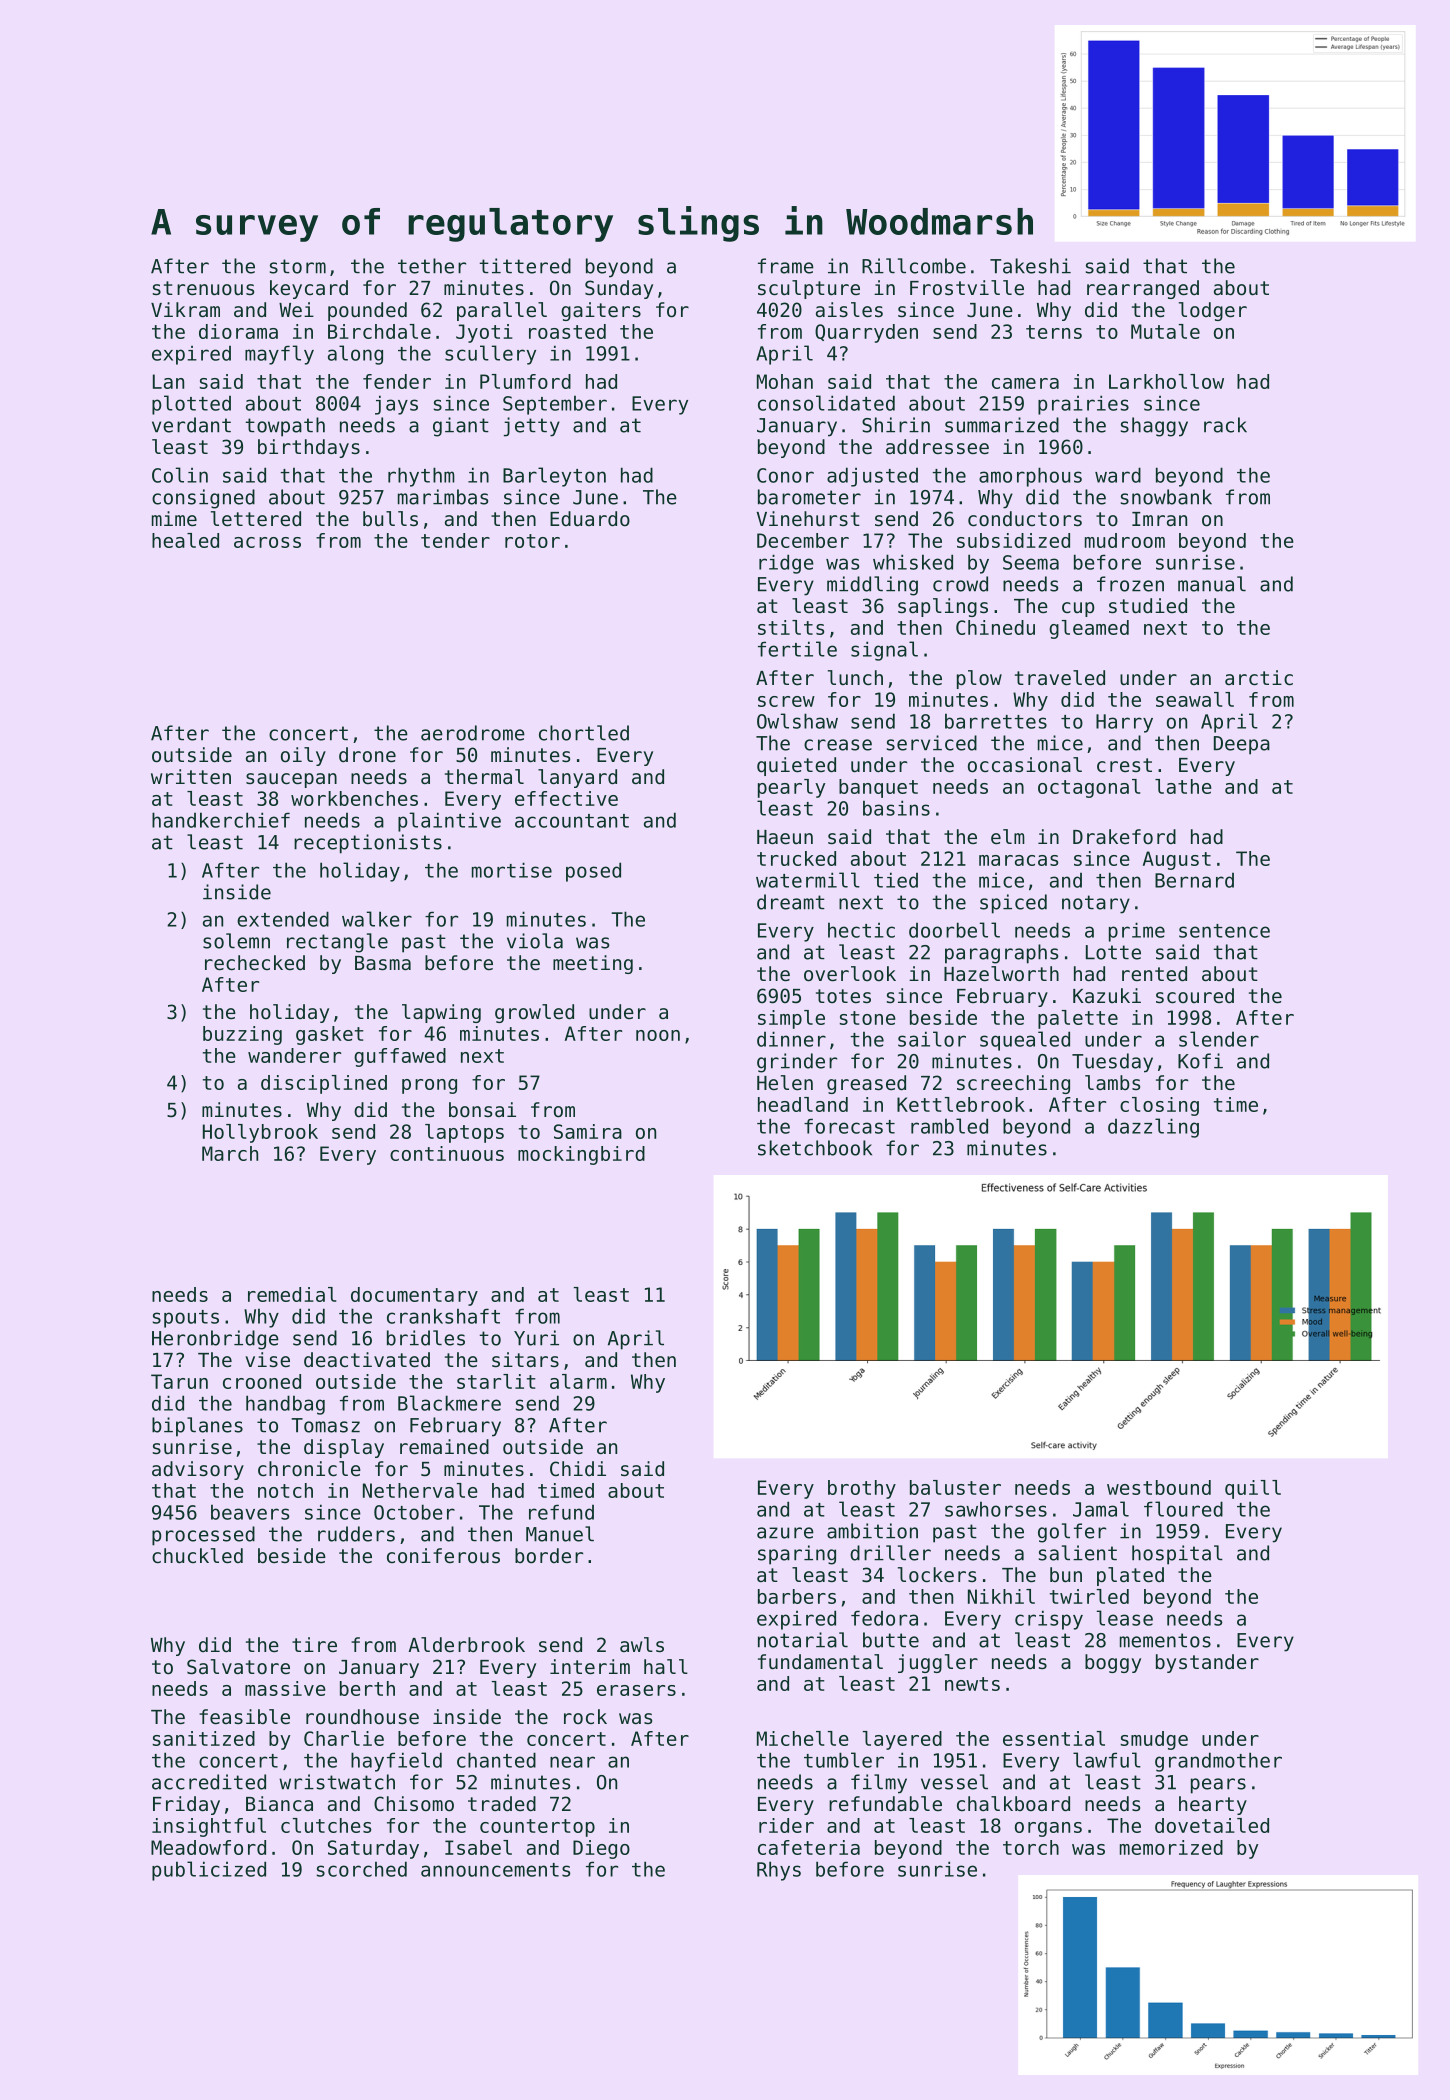 Image resolution: width=1450 pixels, height=2100 pixels. Describe the element at coordinates (785, 381) in the screenshot. I see `Mohan` at that location.
